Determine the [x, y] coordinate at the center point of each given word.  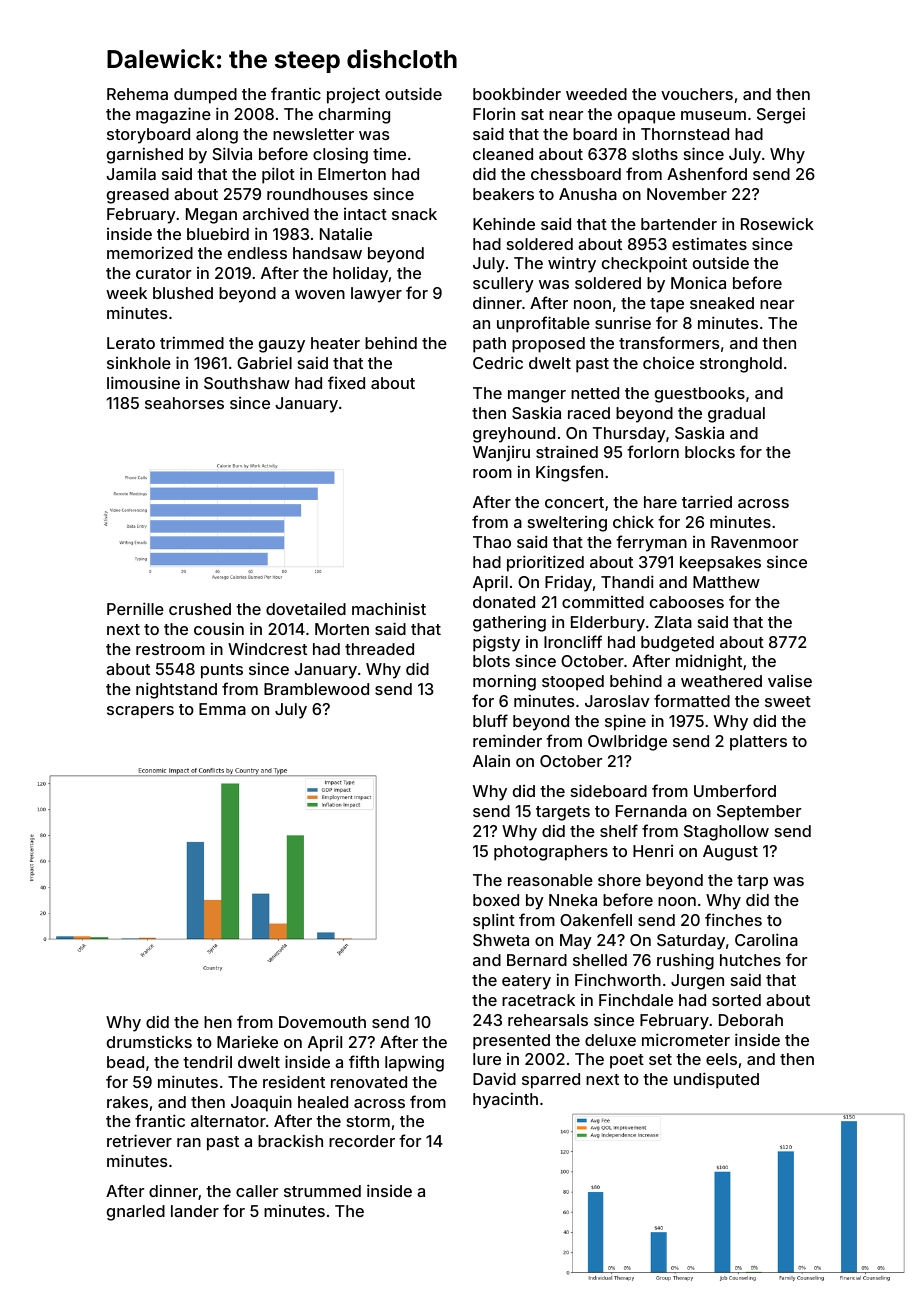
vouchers [697, 94]
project [353, 95]
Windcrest [267, 648]
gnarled [136, 1213]
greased [138, 196]
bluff [490, 720]
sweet [788, 701]
